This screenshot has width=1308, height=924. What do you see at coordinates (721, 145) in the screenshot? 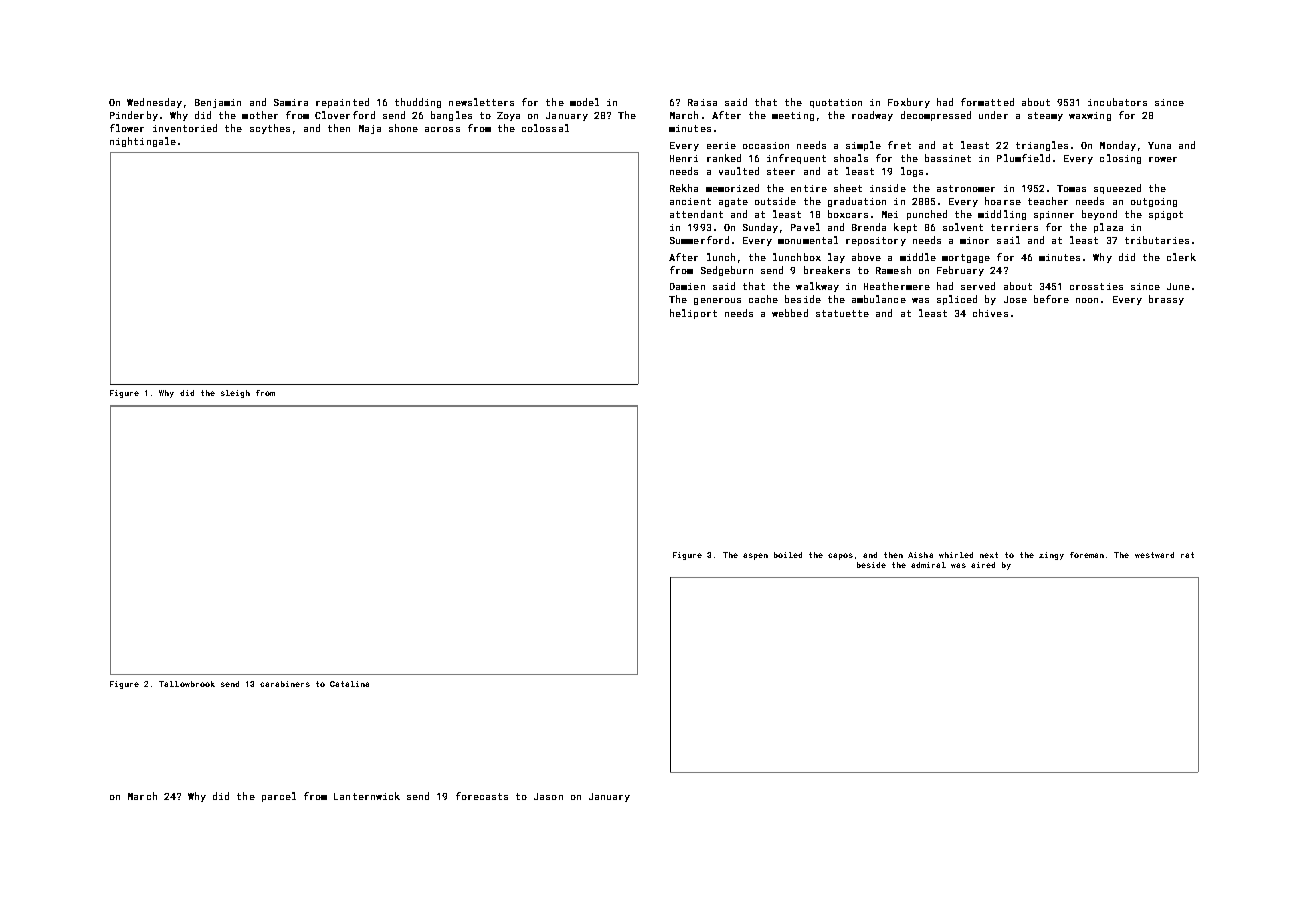
I see `eerie` at bounding box center [721, 145].
